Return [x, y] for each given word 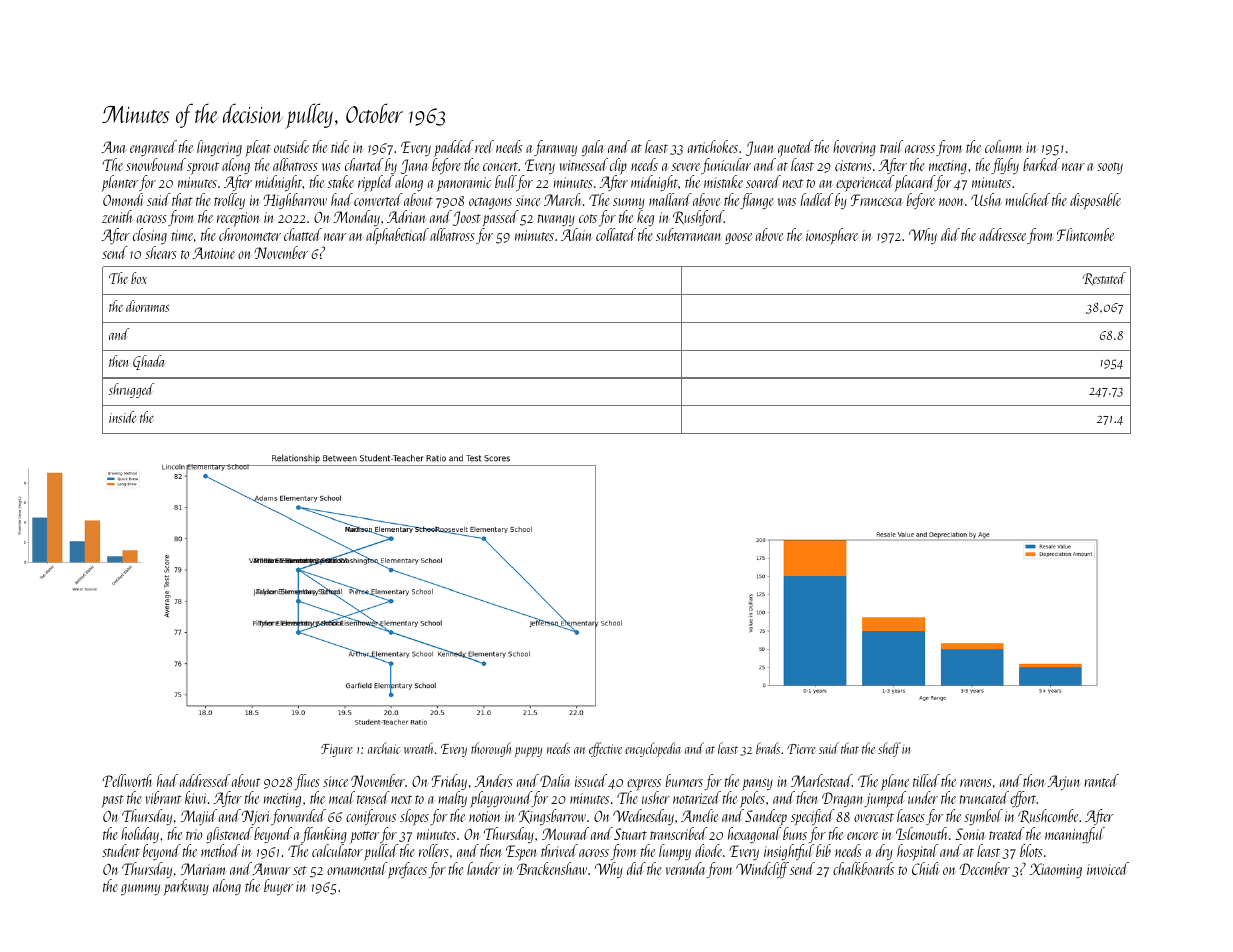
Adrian [406, 216]
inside [122, 417]
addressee [1003, 234]
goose [738, 238]
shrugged [131, 390]
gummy [140, 889]
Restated [1104, 279]
